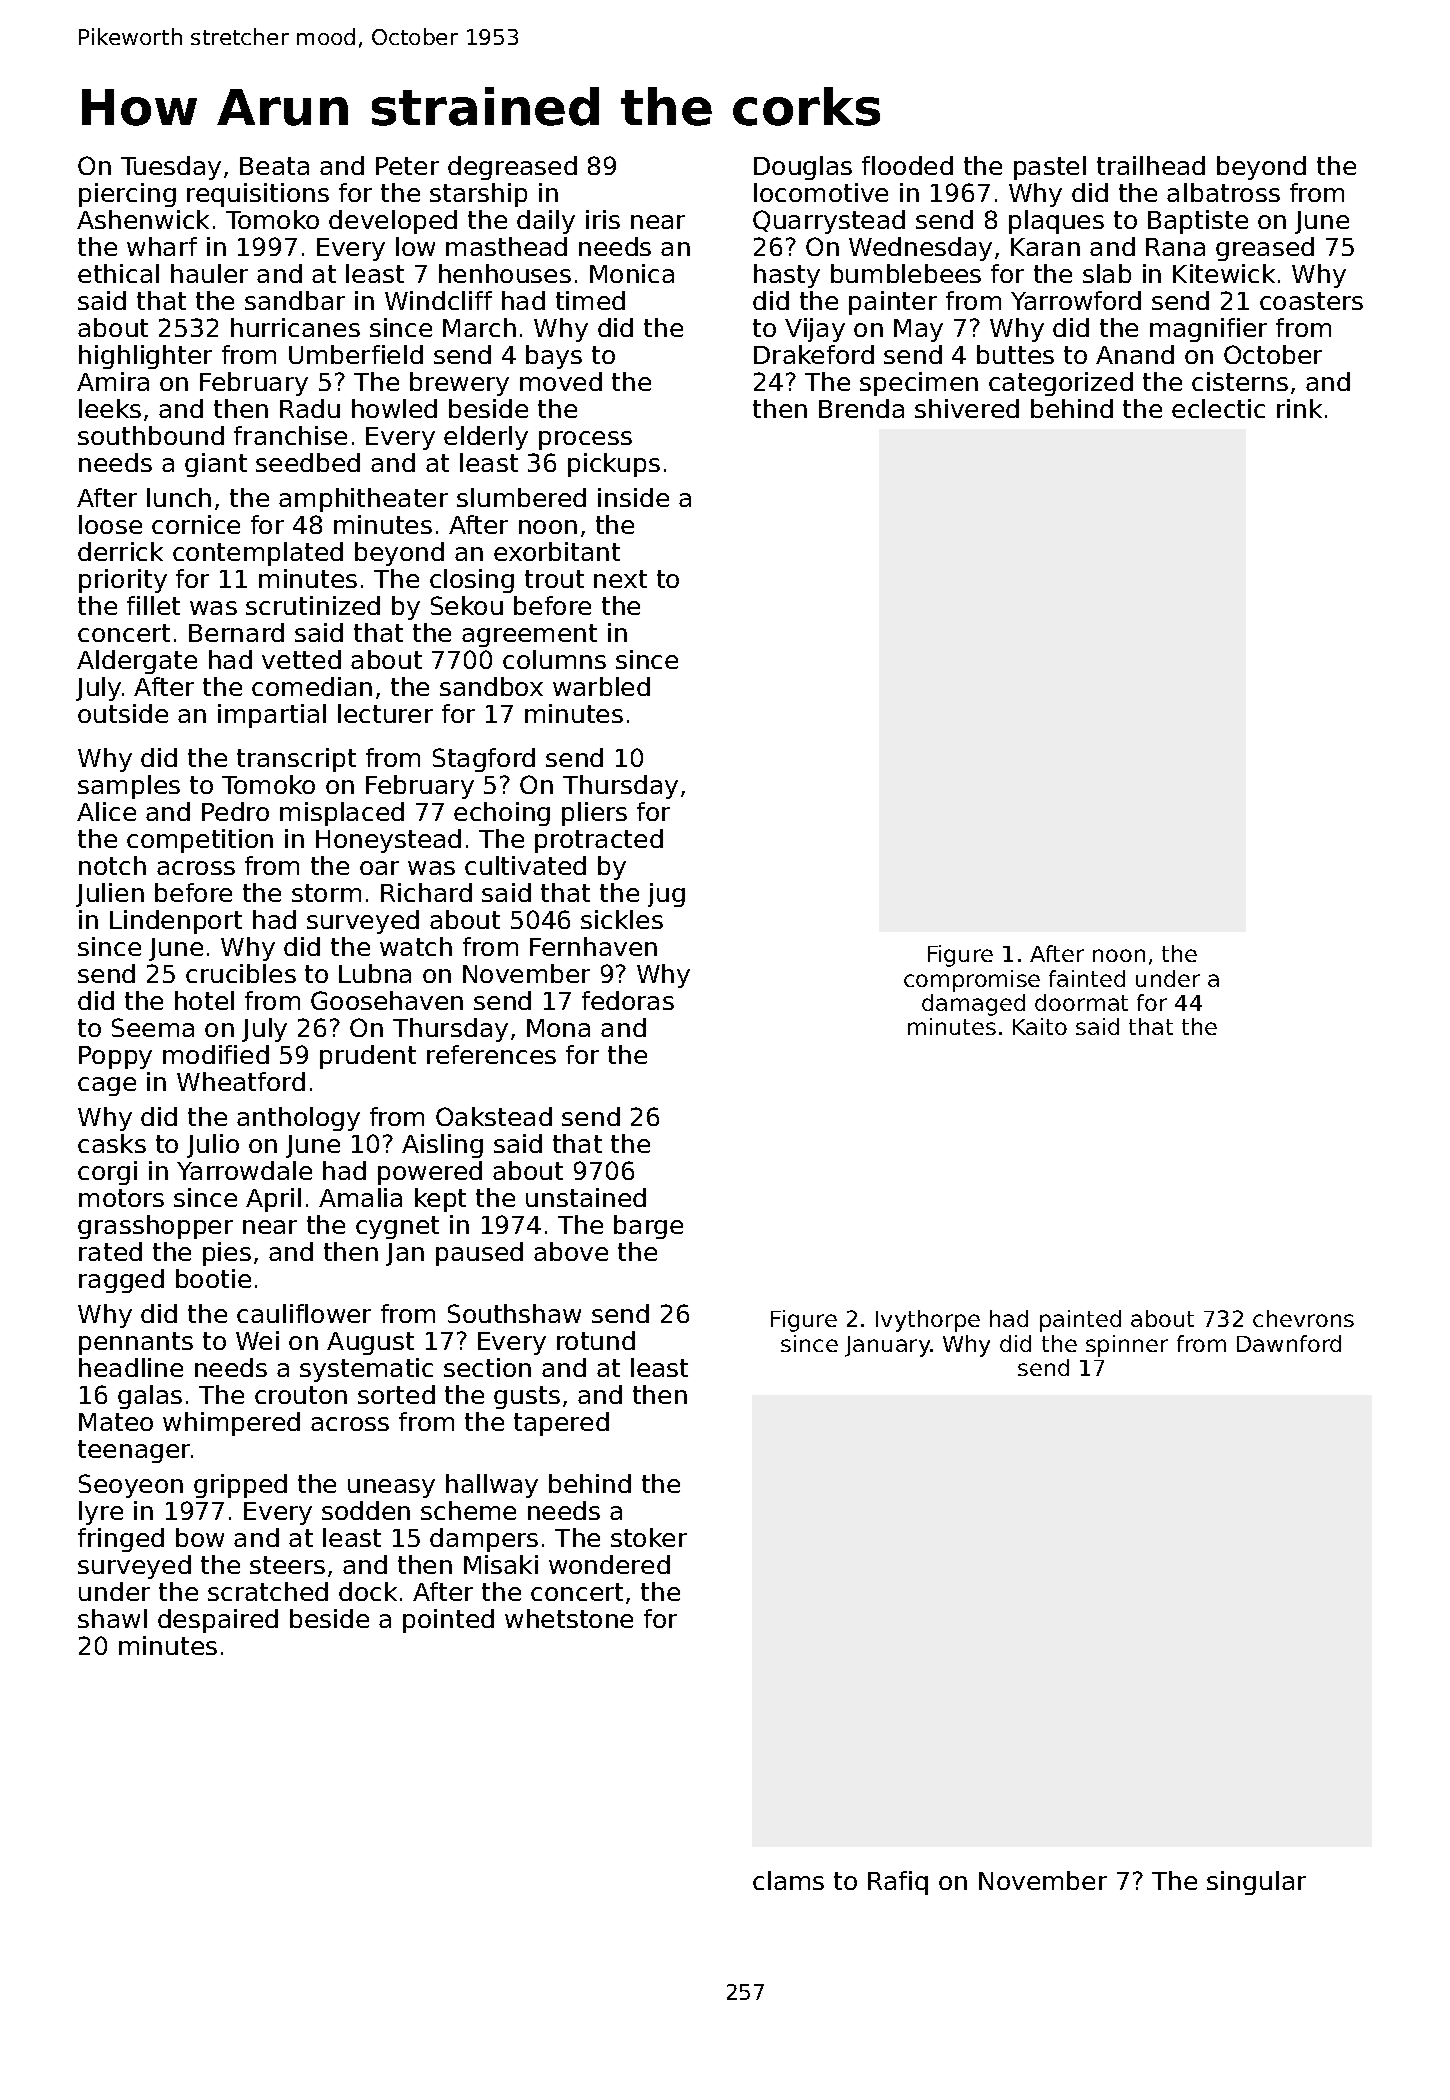 Image resolution: width=1450 pixels, height=2100 pixels. What do you see at coordinates (137, 662) in the page?
I see `Aldergate` at bounding box center [137, 662].
